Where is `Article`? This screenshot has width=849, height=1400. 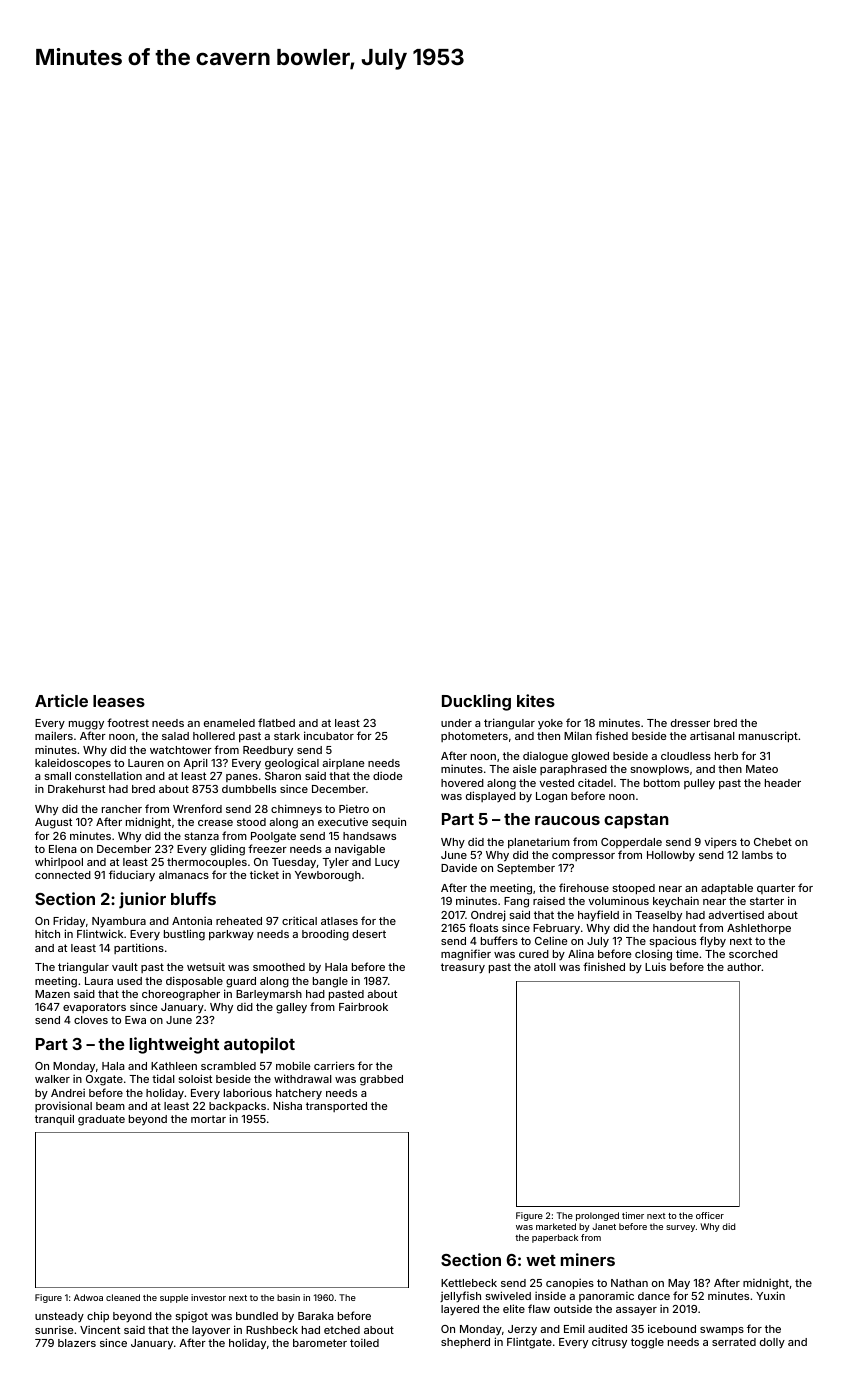 Article is located at coordinates (61, 700).
